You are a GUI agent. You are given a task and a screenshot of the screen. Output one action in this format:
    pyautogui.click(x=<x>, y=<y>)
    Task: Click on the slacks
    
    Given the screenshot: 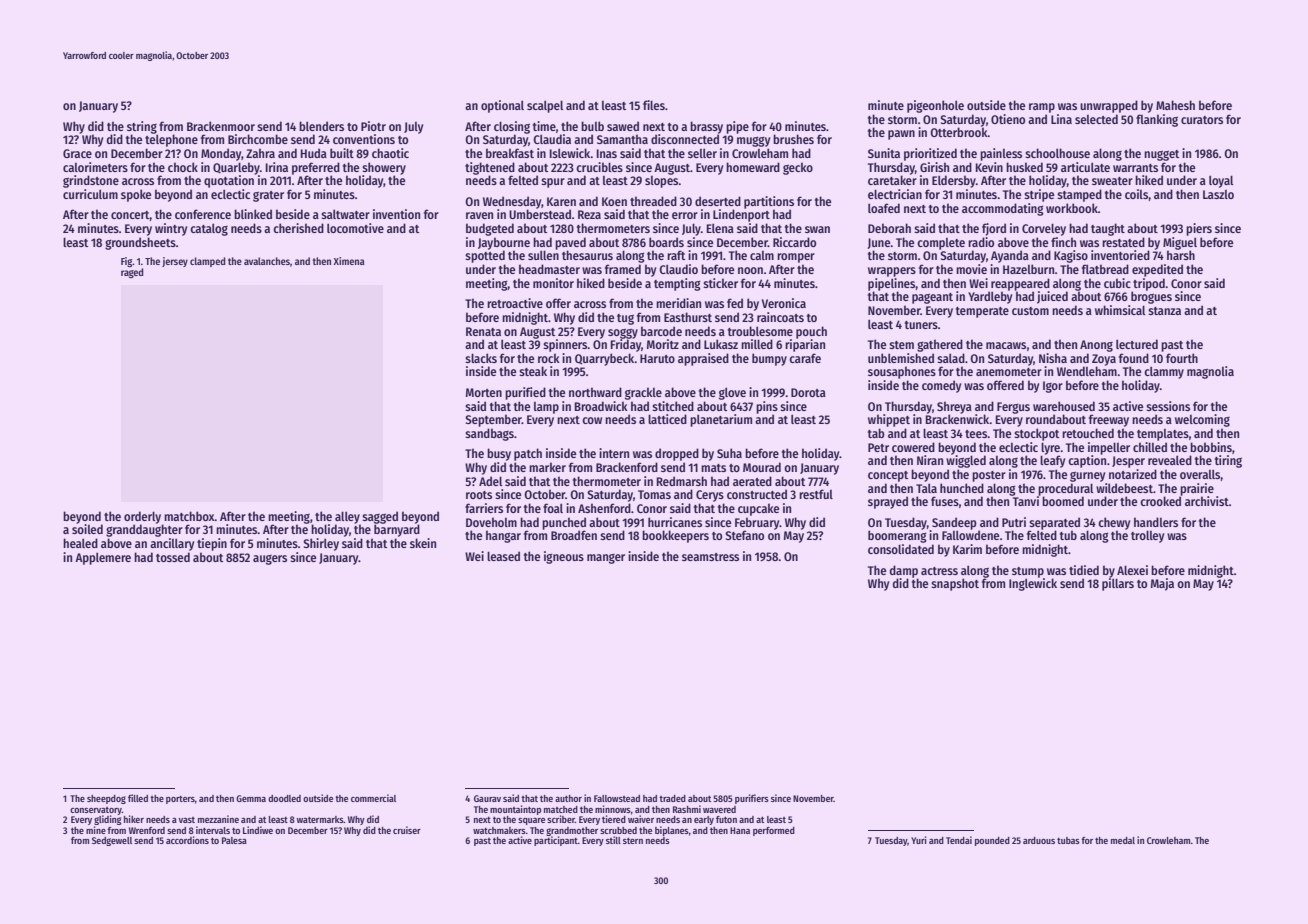 What is the action you would take?
    pyautogui.click(x=481, y=358)
